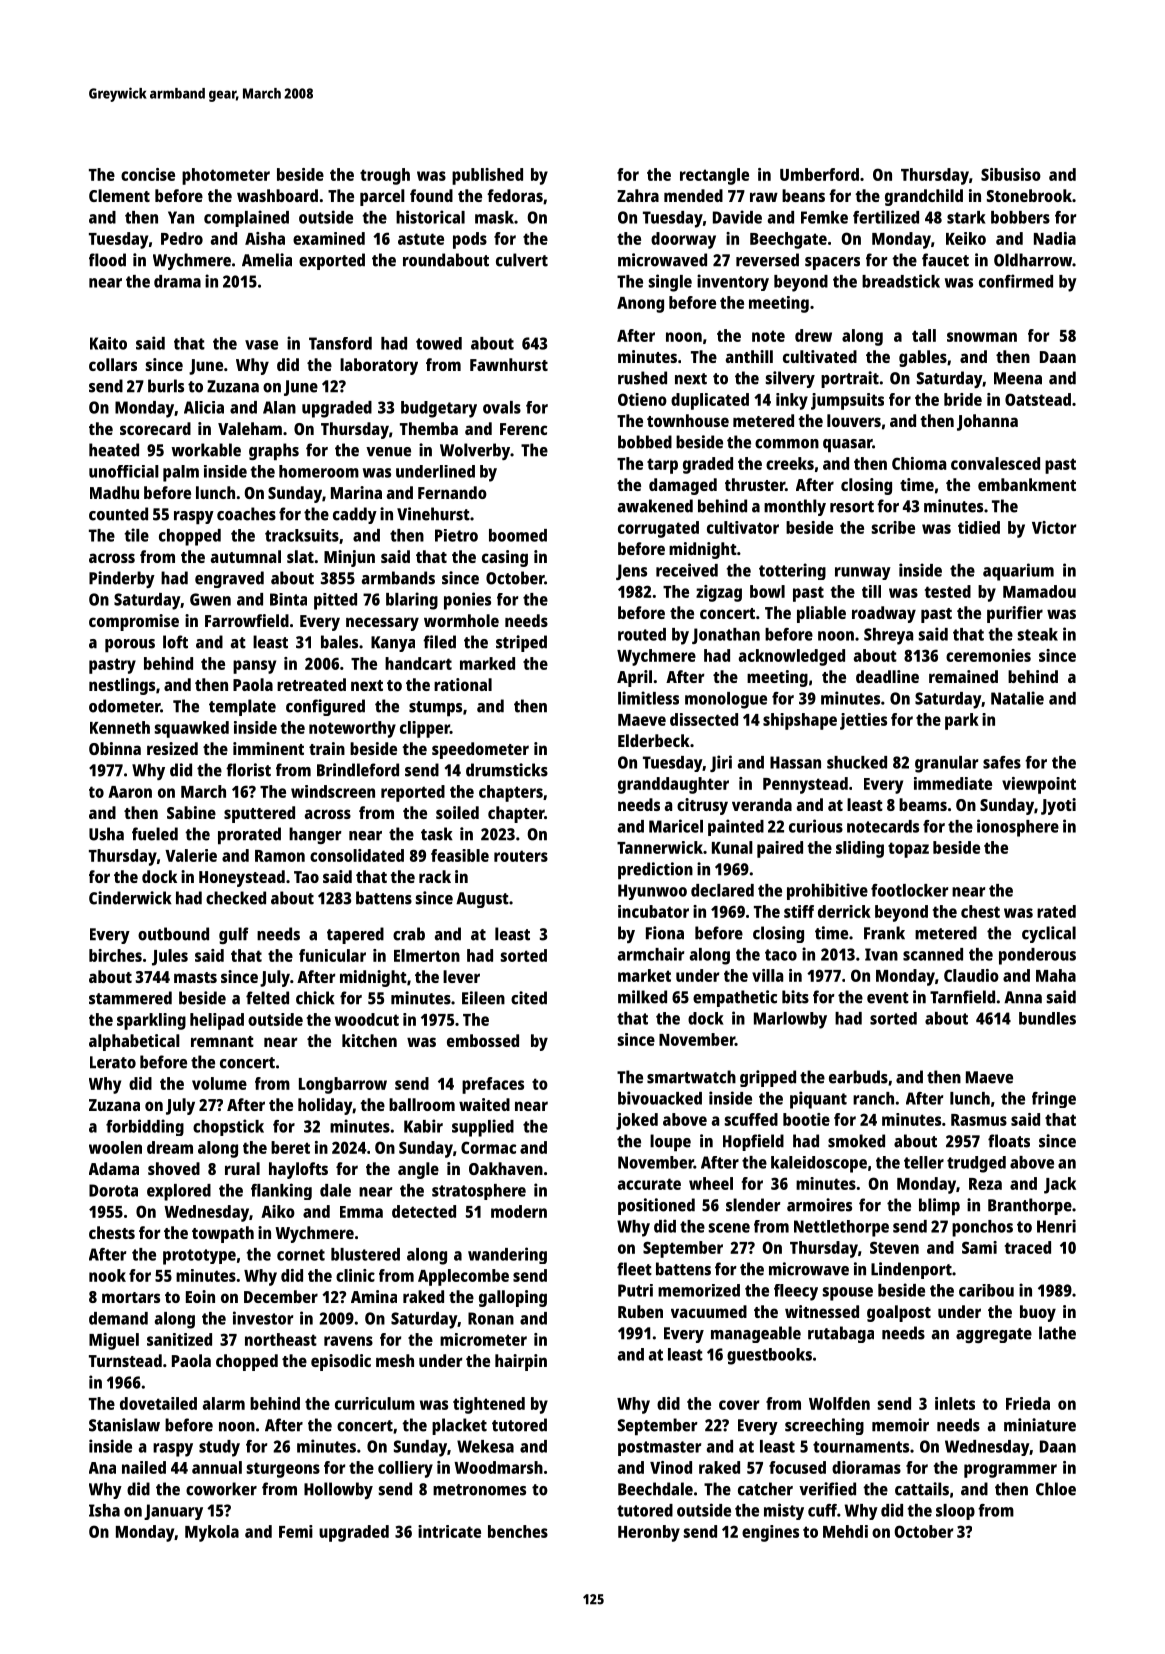 The image size is (1165, 1654). Describe the element at coordinates (631, 572) in the page. I see `Jens` at that location.
